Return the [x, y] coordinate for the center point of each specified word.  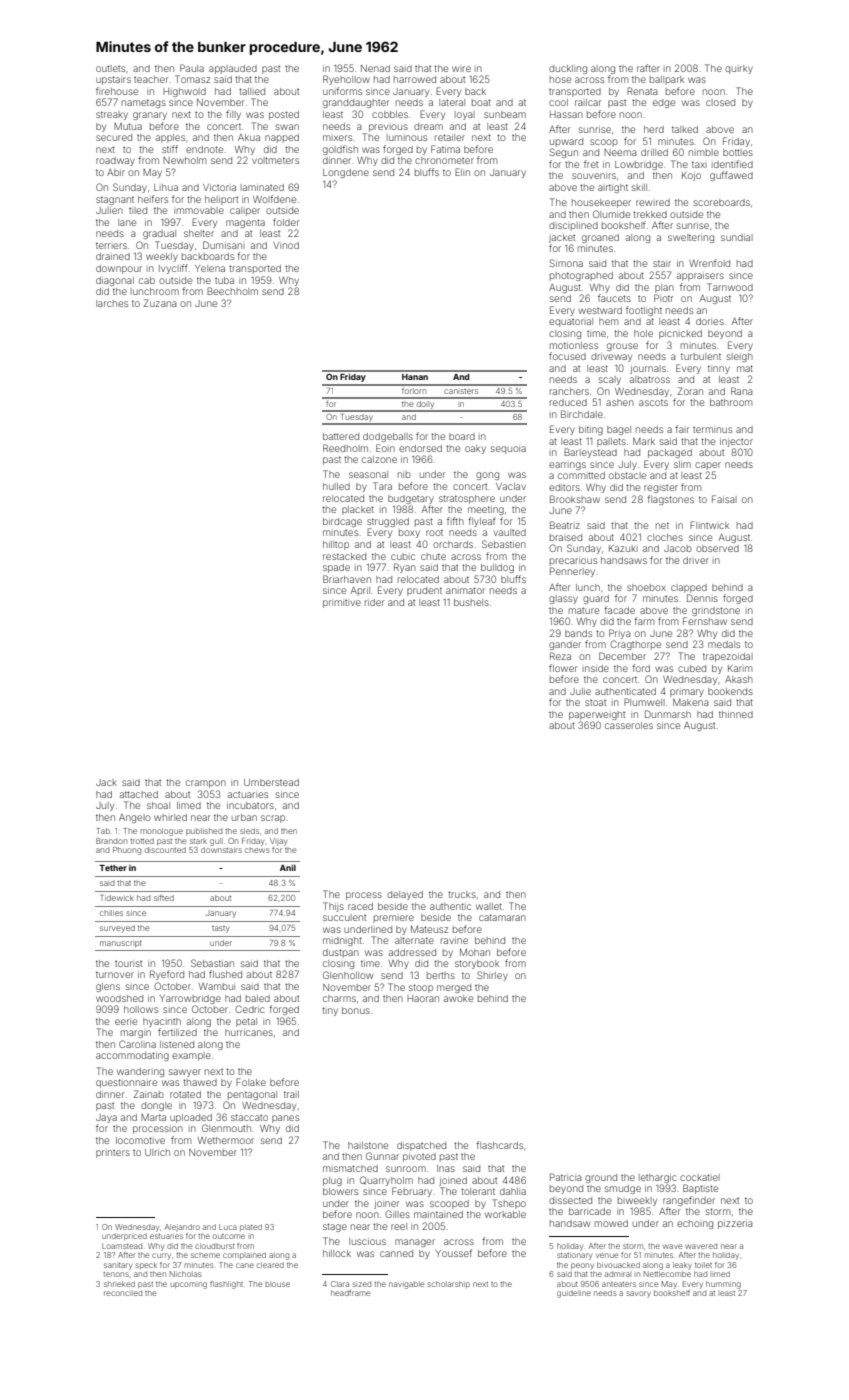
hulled [336, 486]
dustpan [341, 953]
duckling [568, 69]
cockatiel [700, 1177]
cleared [270, 1265]
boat [481, 102]
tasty [220, 929]
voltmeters [275, 160]
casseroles [629, 725]
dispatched [421, 1146]
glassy [563, 599]
